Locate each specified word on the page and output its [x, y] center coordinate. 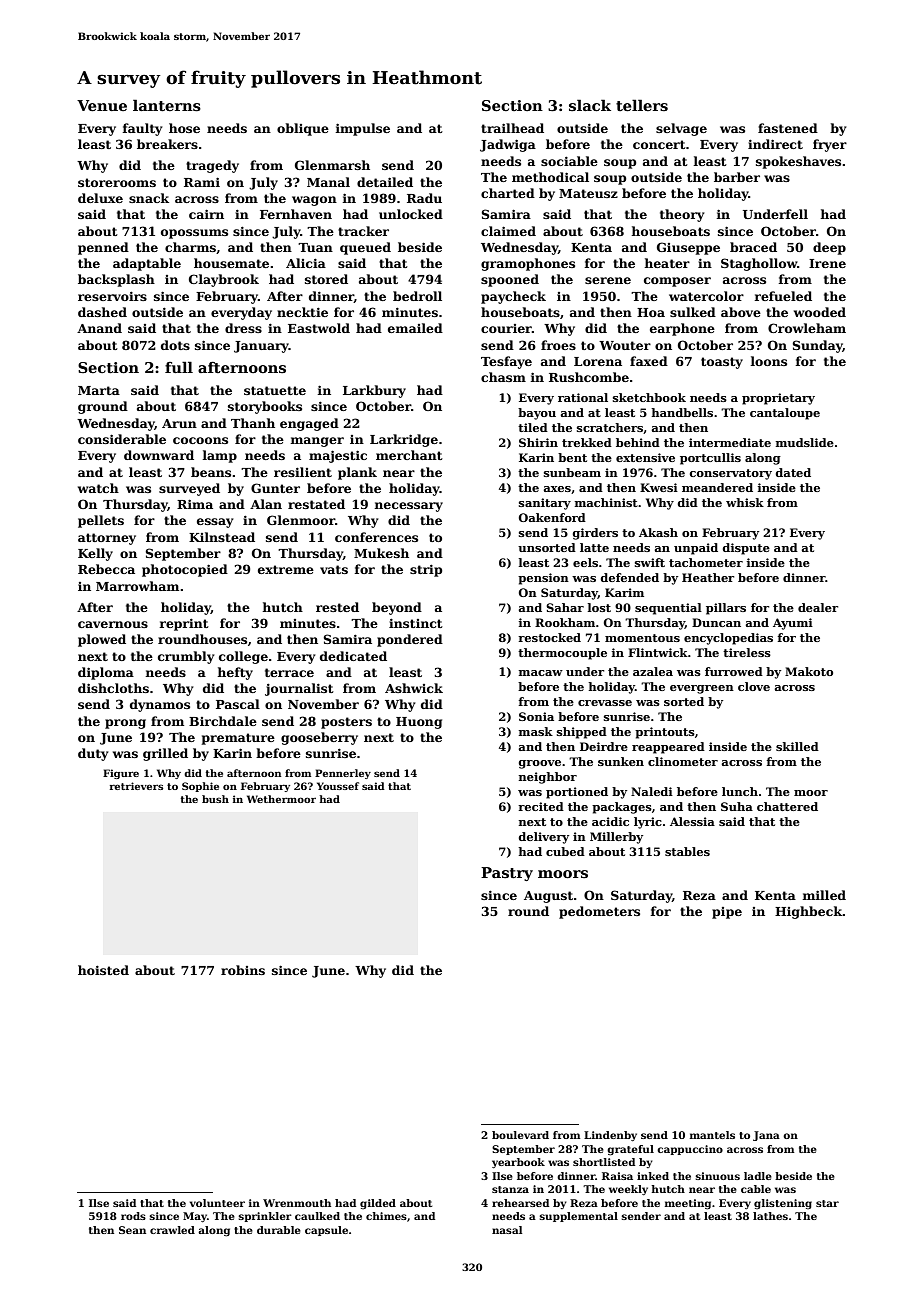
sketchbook [649, 397]
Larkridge [404, 440]
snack [149, 198]
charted [508, 193]
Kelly [95, 554]
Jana [766, 1136]
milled [824, 895]
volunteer [217, 1203]
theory [682, 215]
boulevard [520, 1135]
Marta [99, 390]
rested [337, 607]
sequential [668, 609]
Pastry [507, 874]
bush [215, 799]
